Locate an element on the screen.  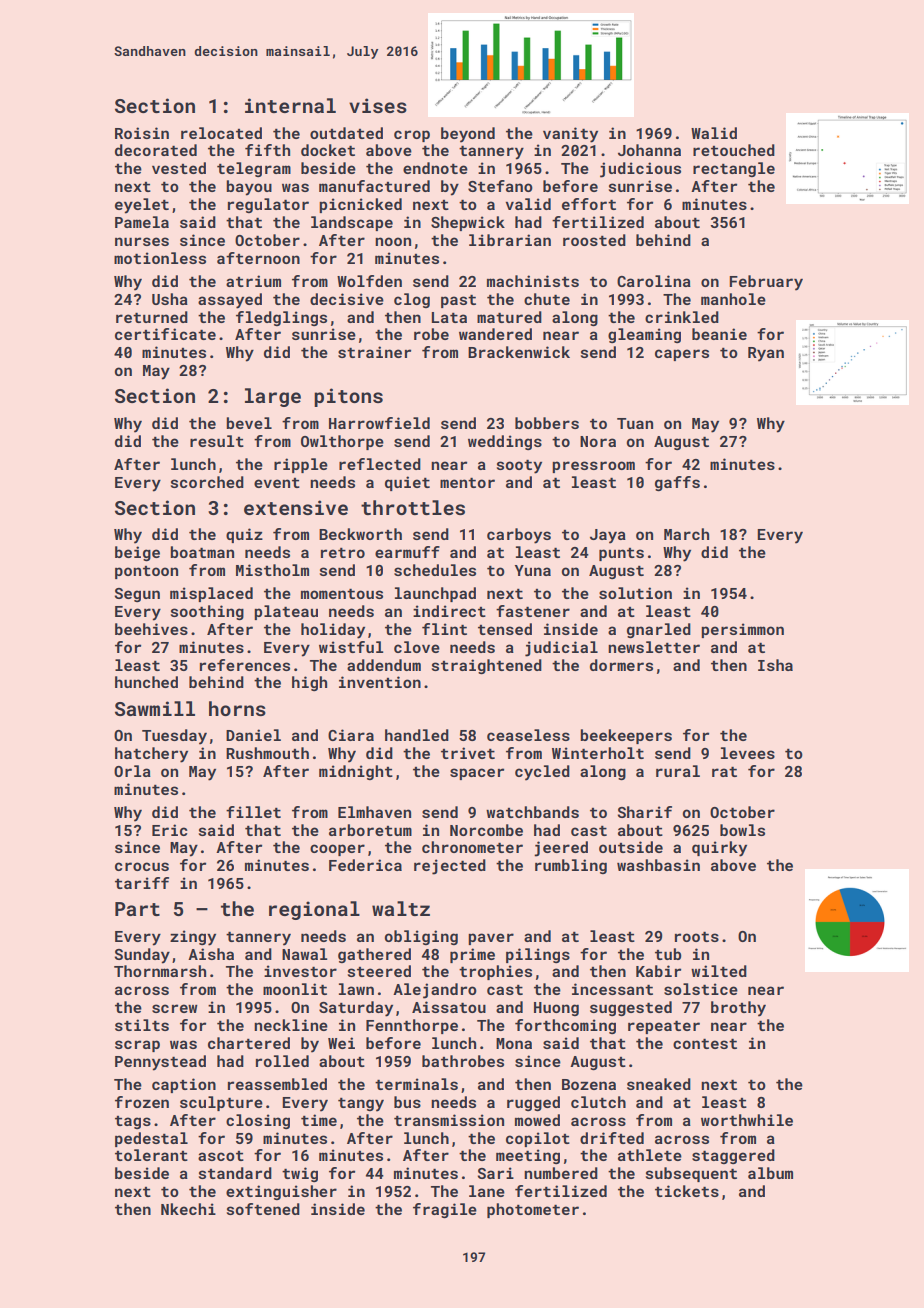
regional is located at coordinates (314, 910).
